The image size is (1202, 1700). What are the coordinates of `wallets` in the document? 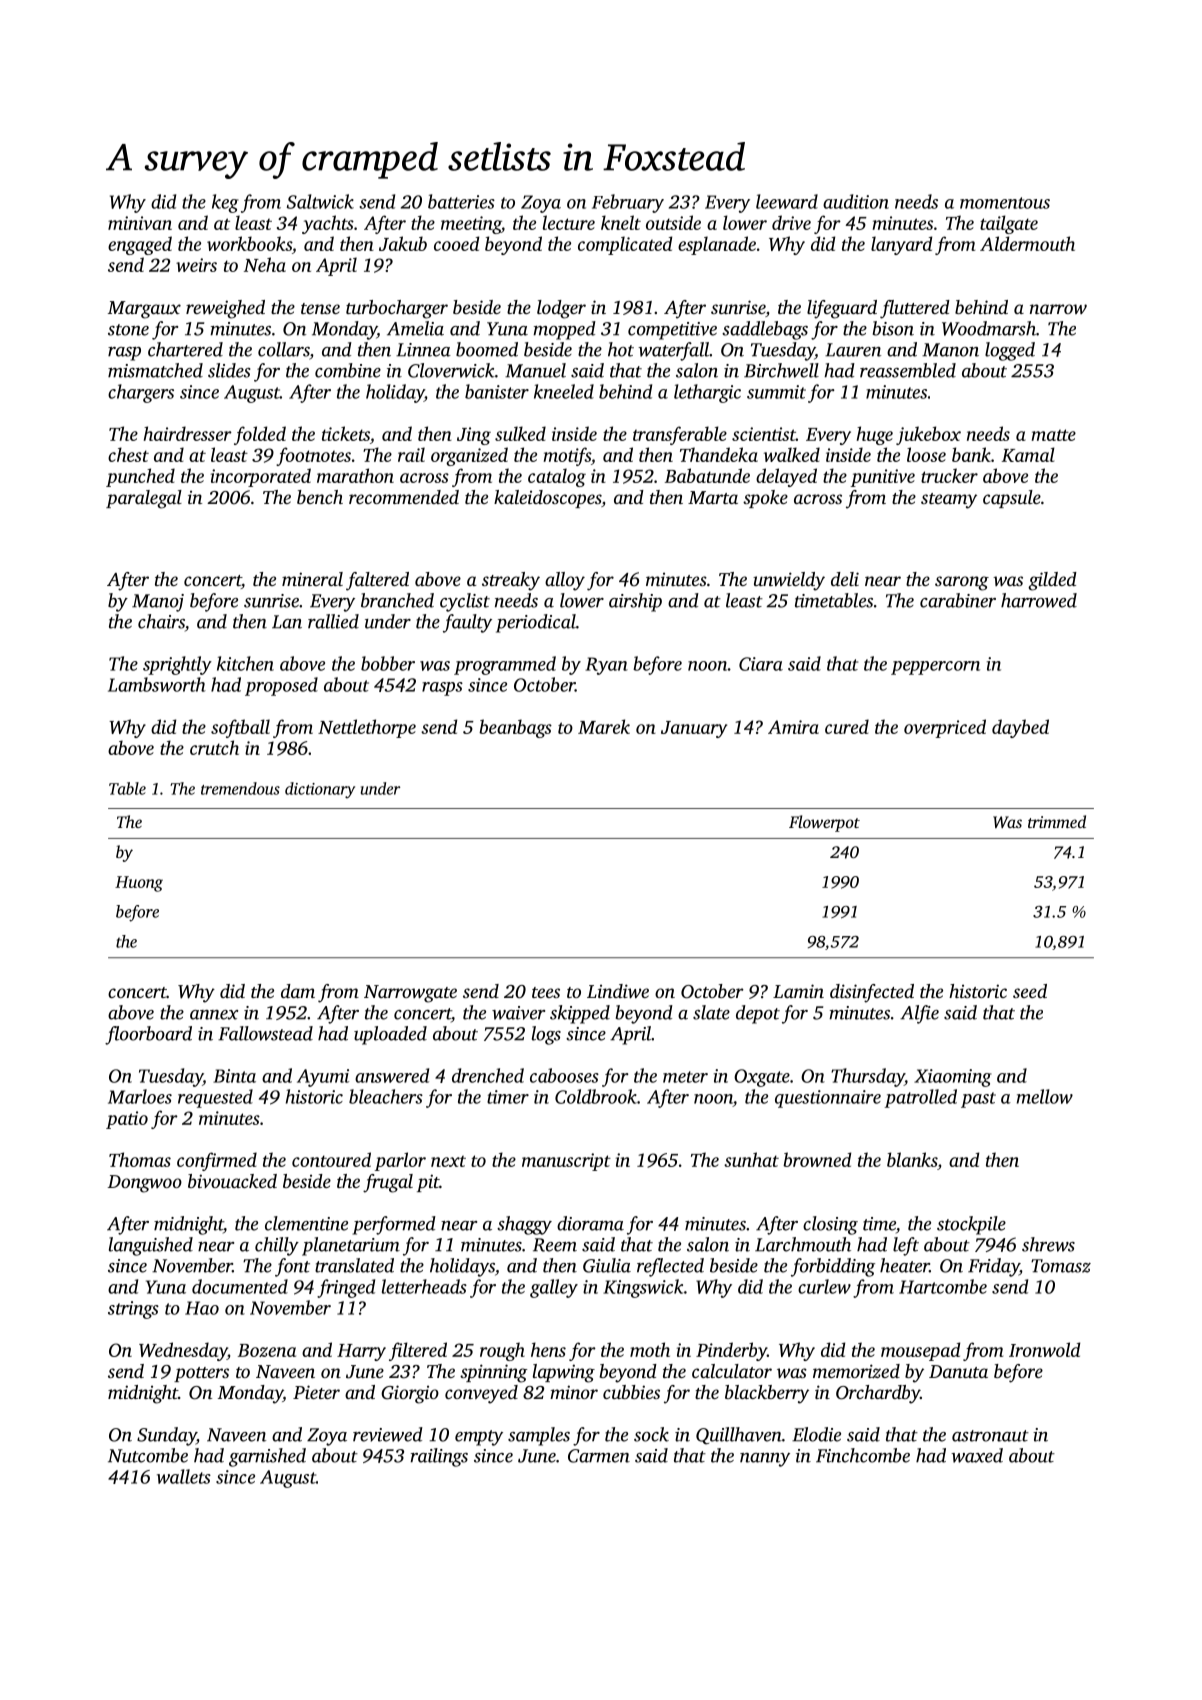 It's located at (184, 1476).
